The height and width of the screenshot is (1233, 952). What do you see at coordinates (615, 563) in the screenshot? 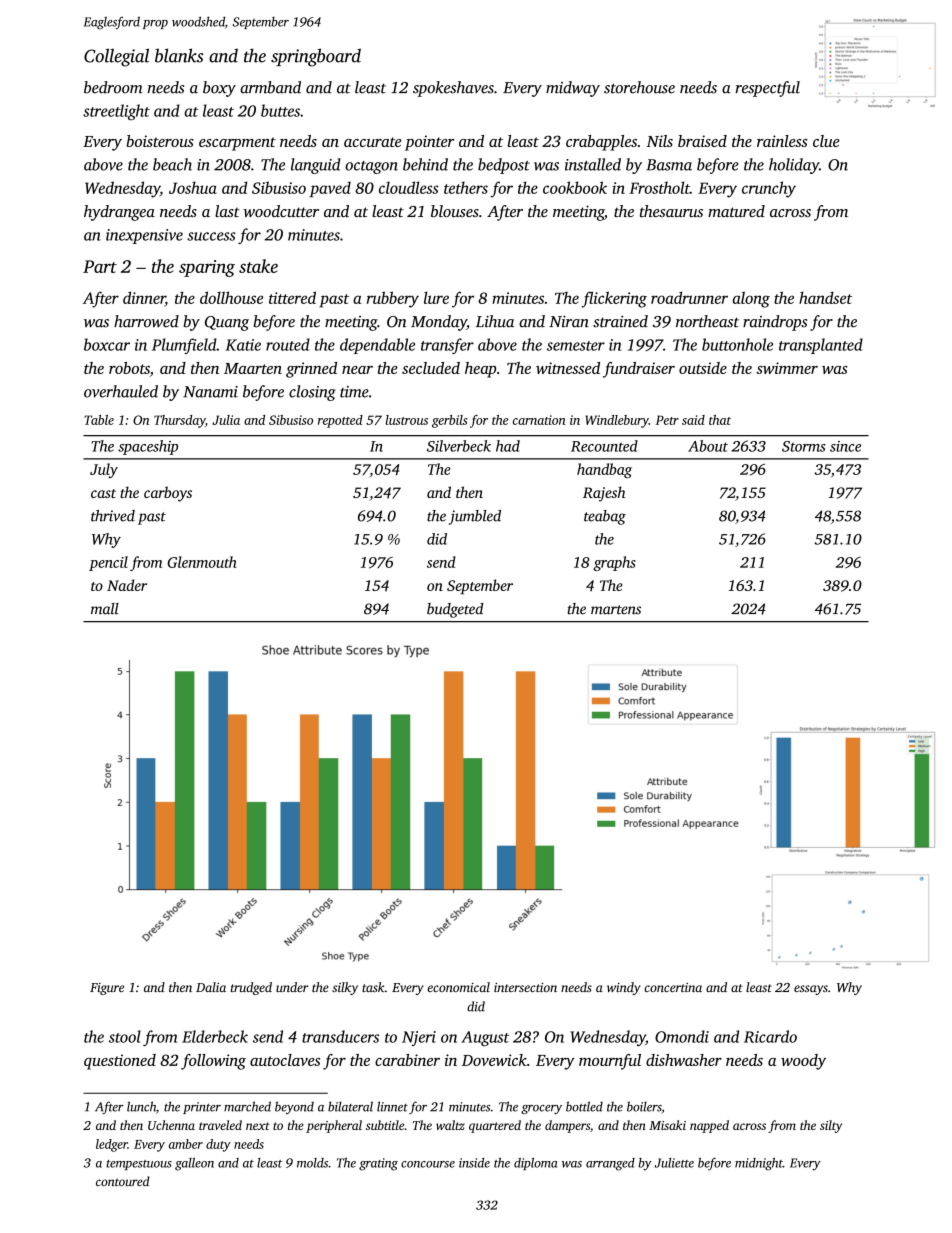
I see `graphs` at bounding box center [615, 563].
